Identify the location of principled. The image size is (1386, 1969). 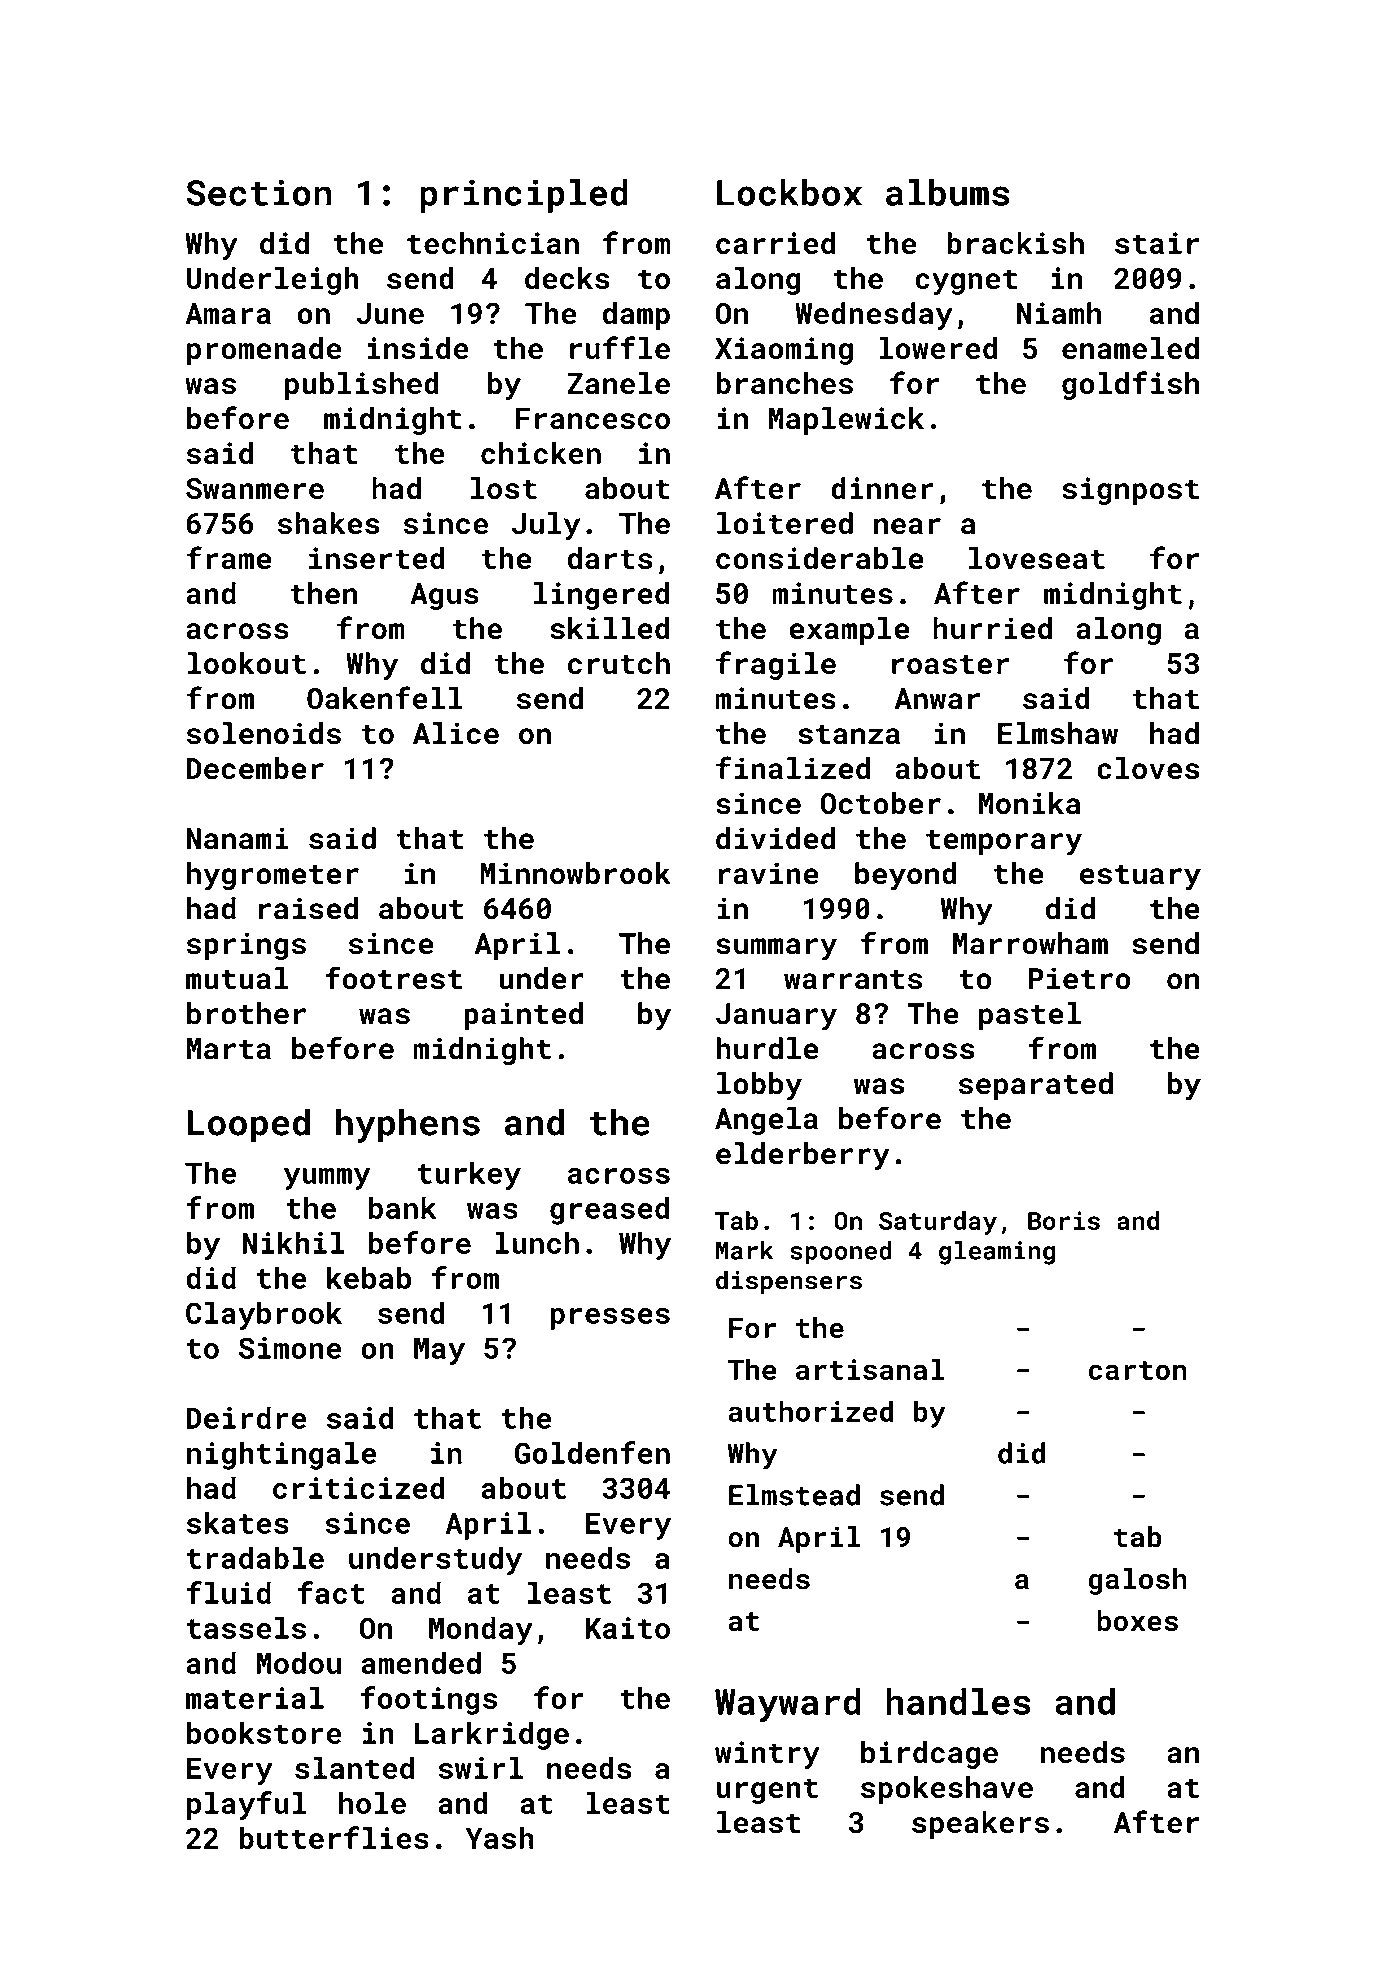
(524, 196).
